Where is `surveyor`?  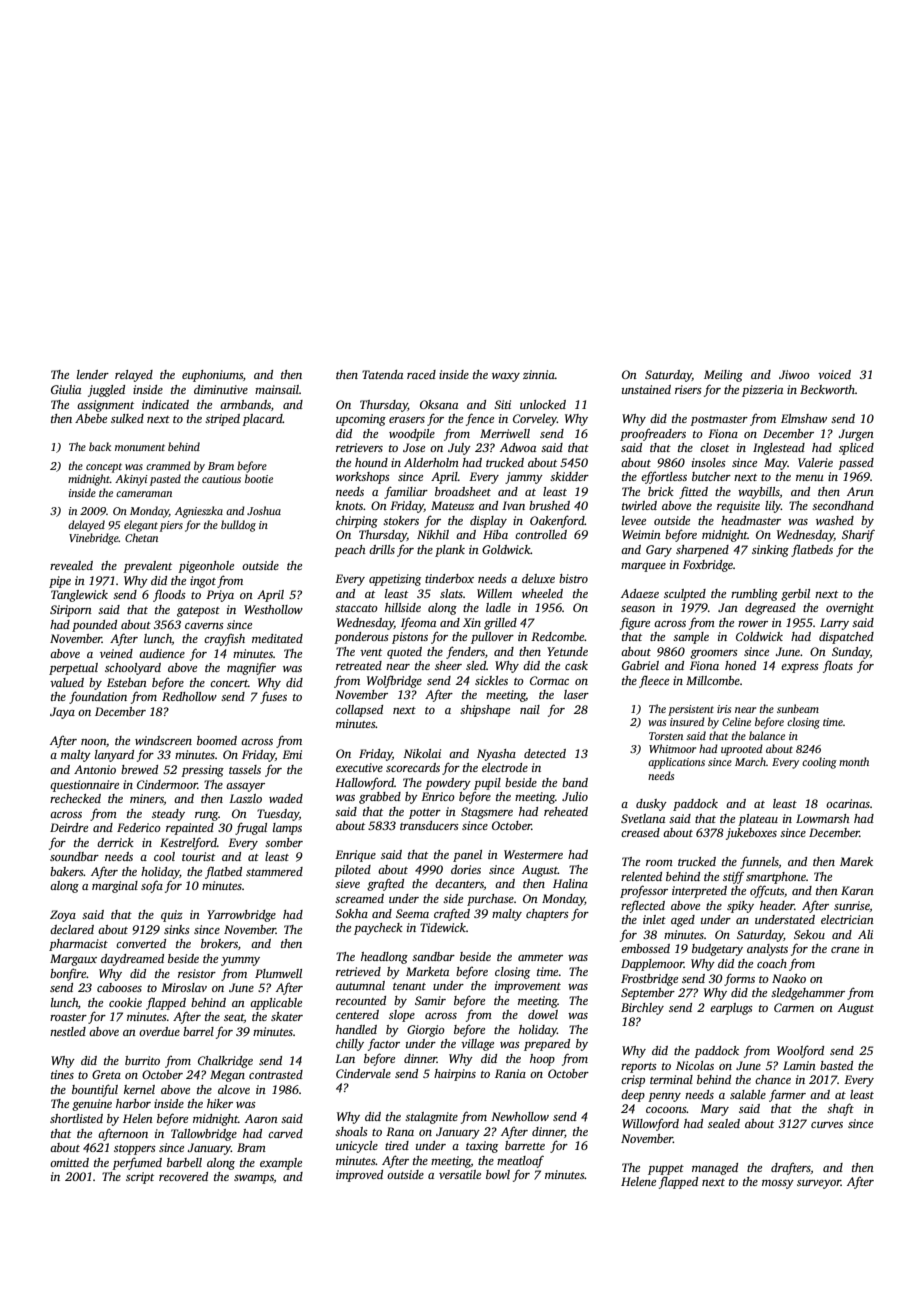
surveyor is located at coordinates (819, 1184).
